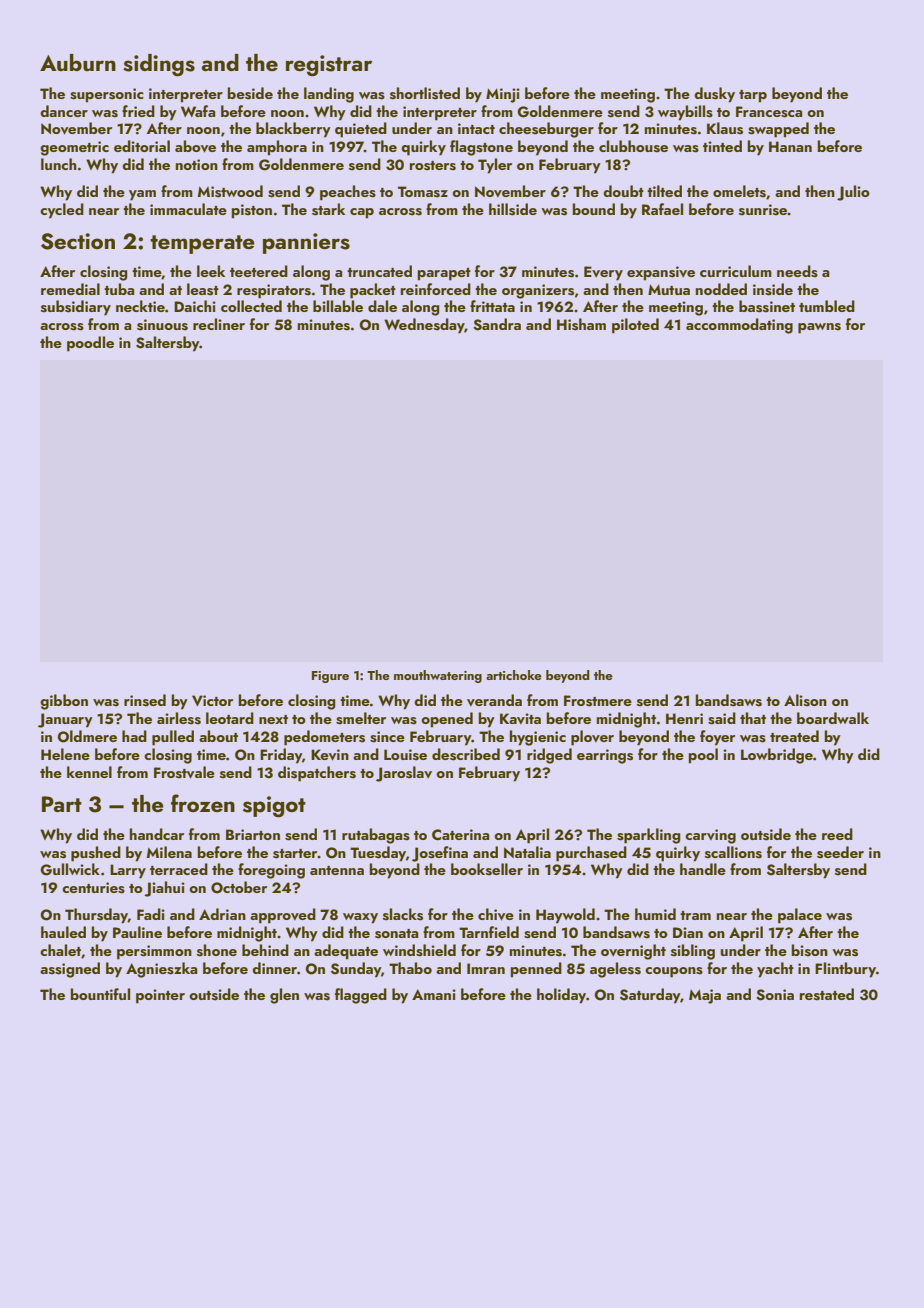 The width and height of the page is (924, 1308). What do you see at coordinates (753, 96) in the page?
I see `tarp` at bounding box center [753, 96].
